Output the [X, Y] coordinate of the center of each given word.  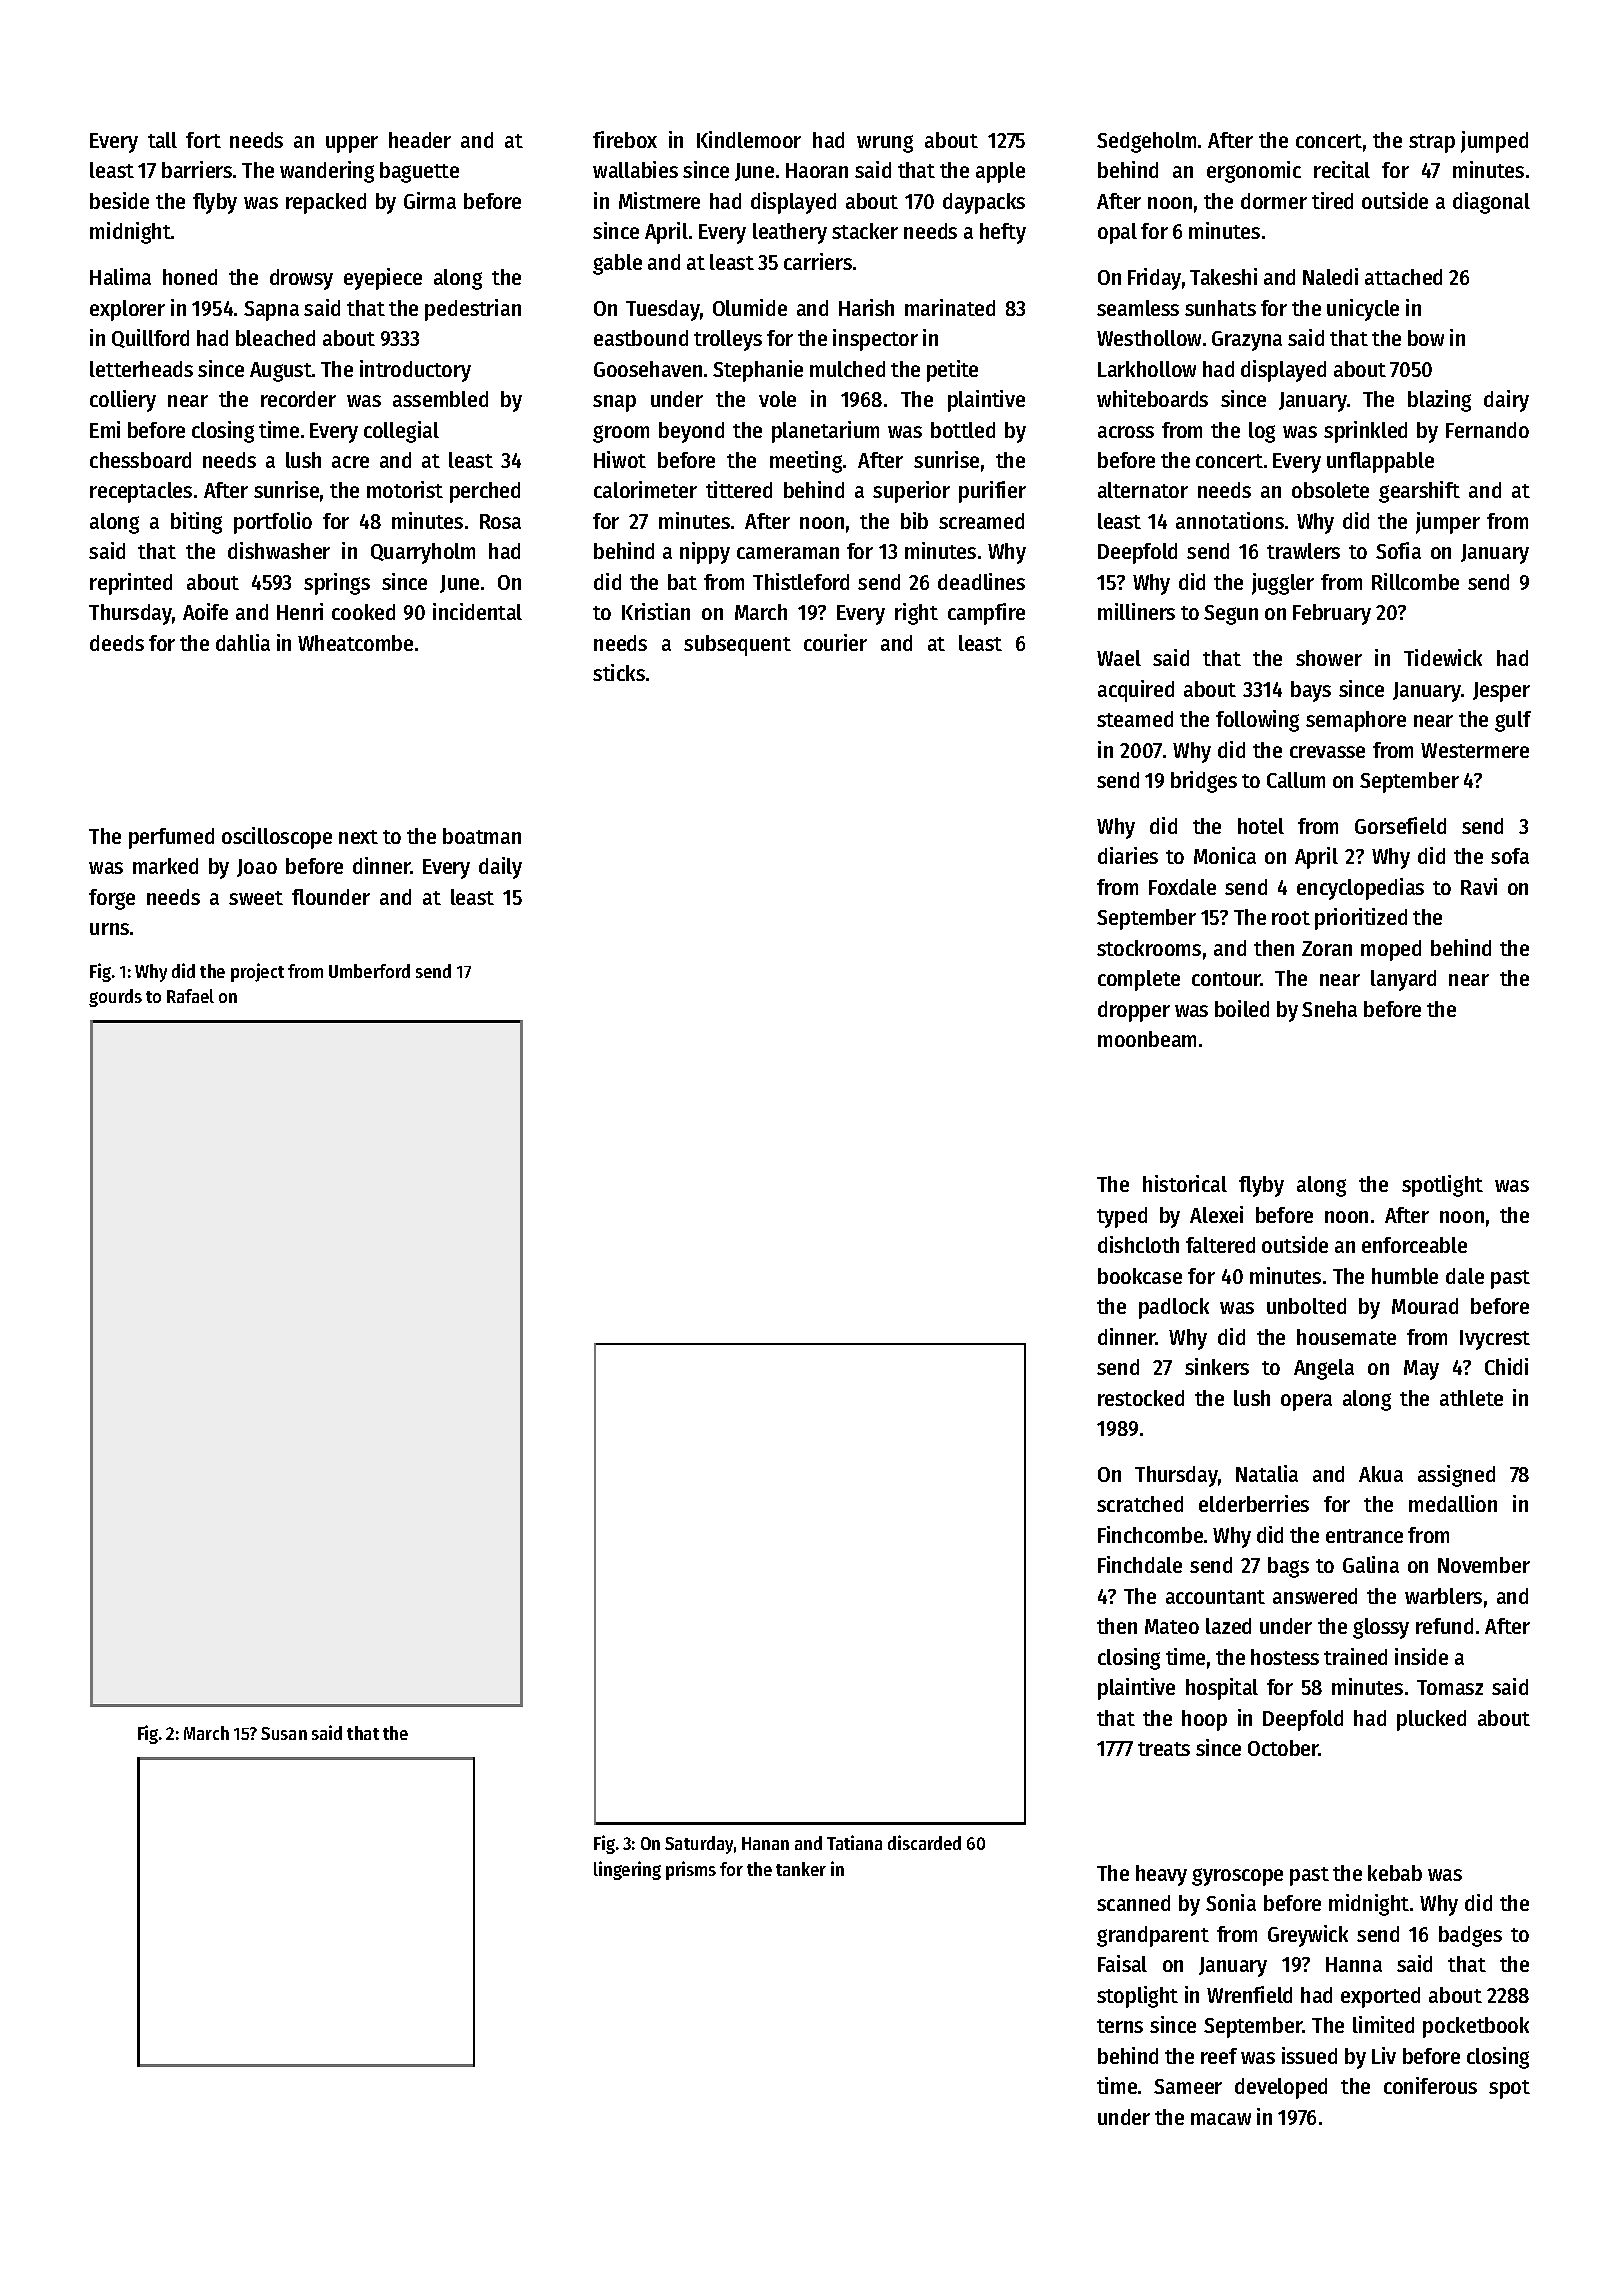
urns [109, 929]
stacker [865, 231]
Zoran [1327, 948]
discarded [924, 1842]
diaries [1128, 855]
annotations [1230, 520]
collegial [401, 432]
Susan [284, 1733]
